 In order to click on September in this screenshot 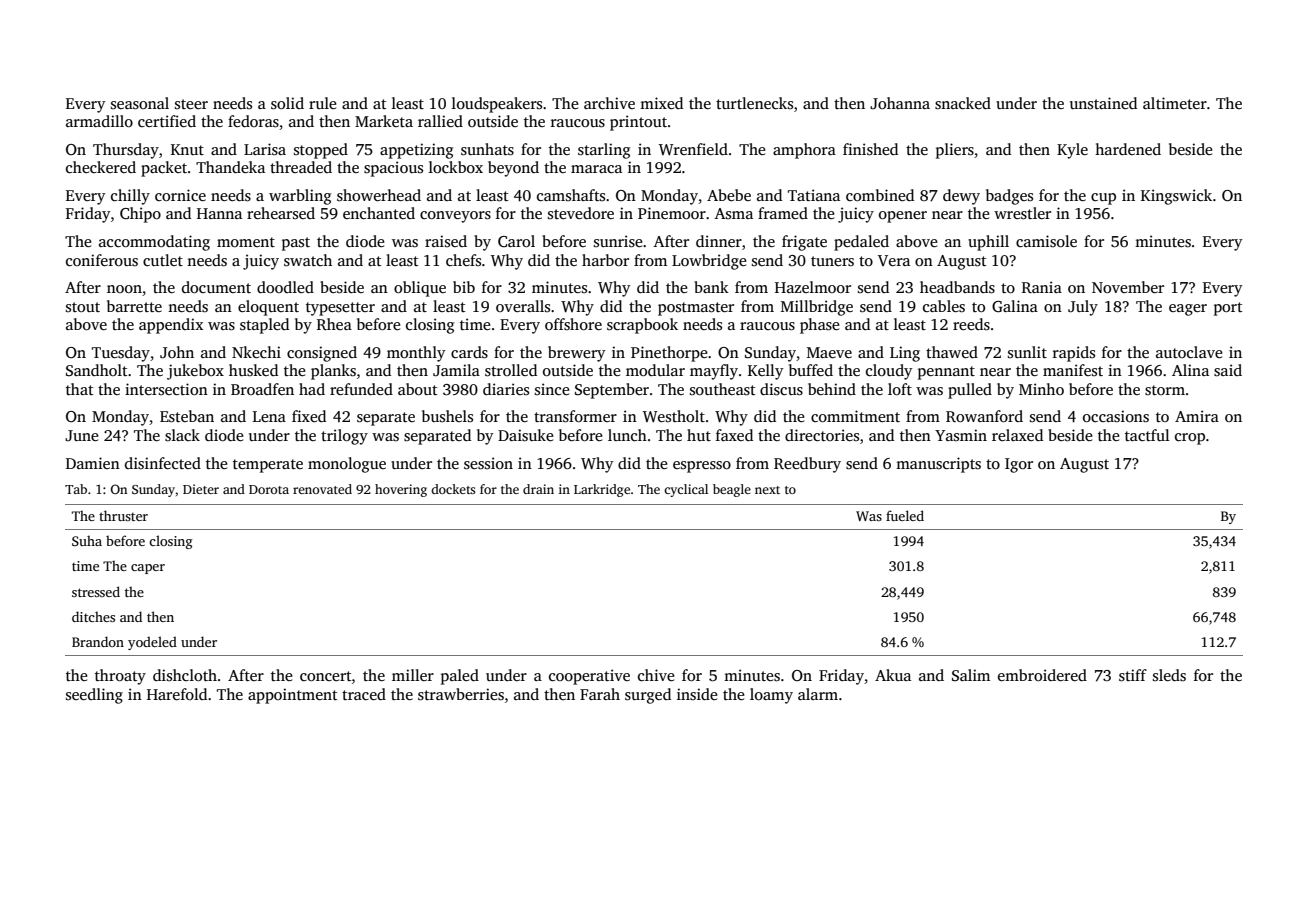, I will do `click(612, 391)`.
